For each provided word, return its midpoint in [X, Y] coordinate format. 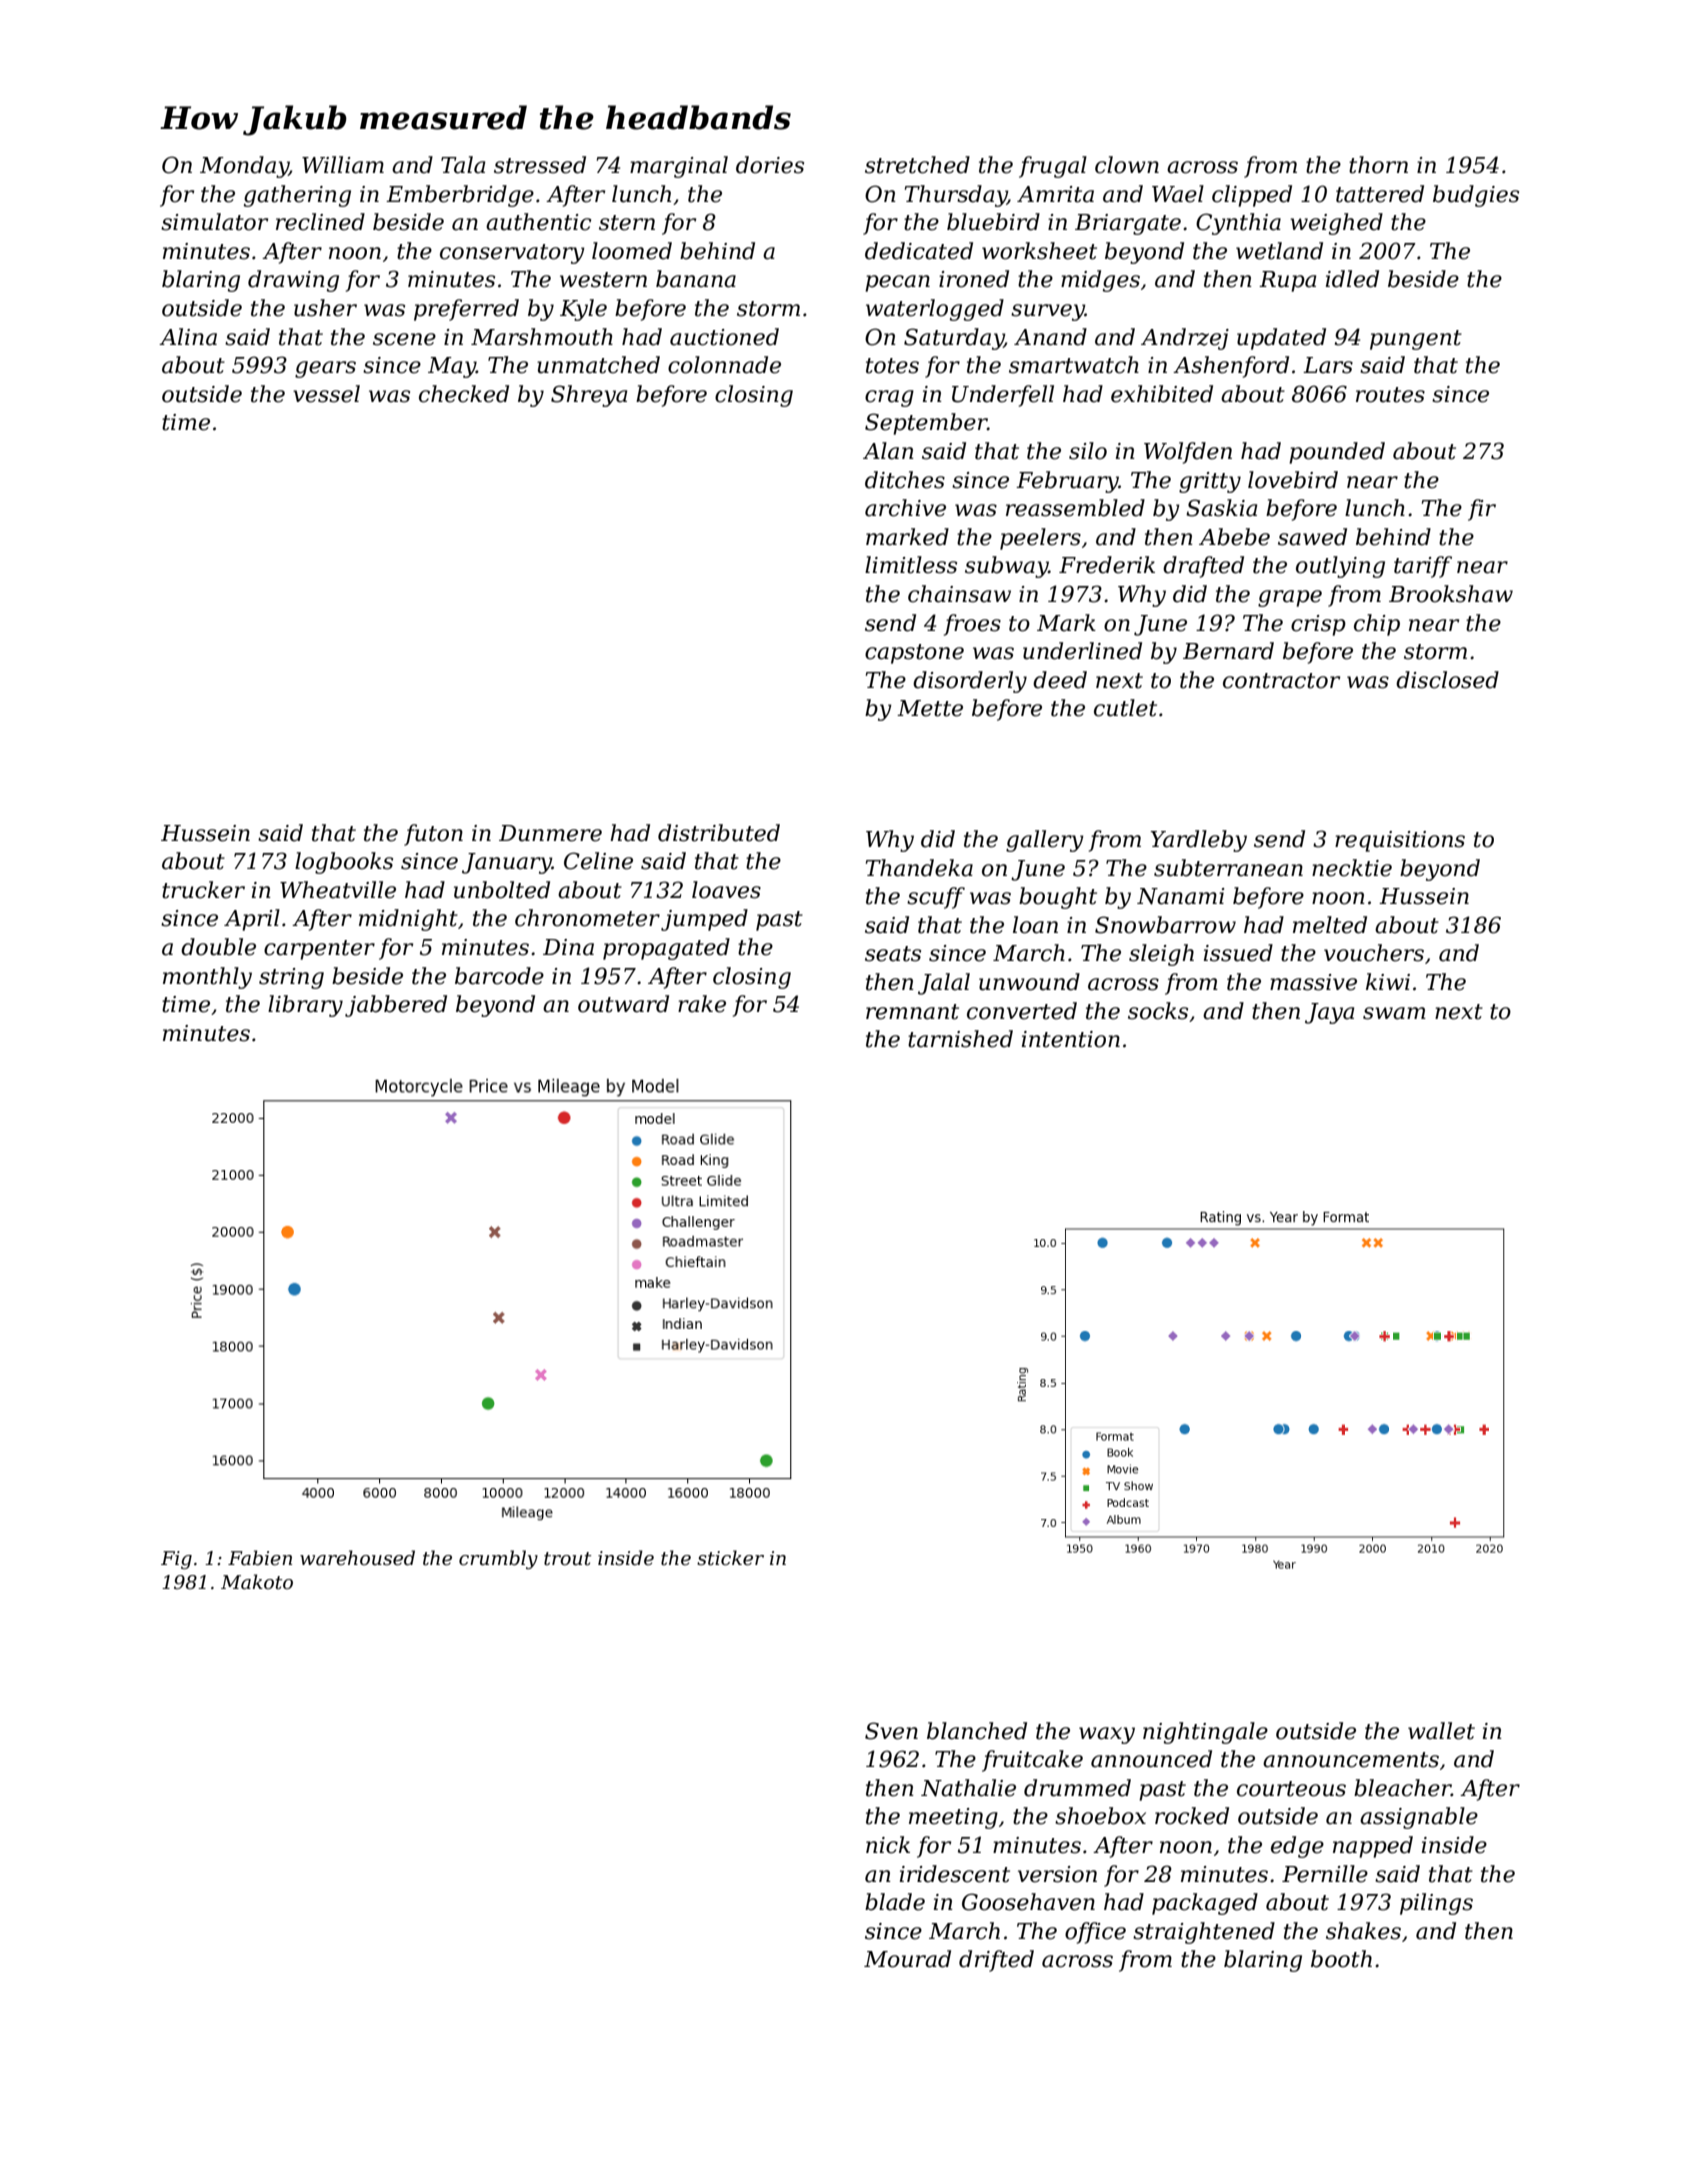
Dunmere [550, 833]
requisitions [1400, 841]
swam [1394, 1013]
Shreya [589, 396]
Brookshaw [1451, 594]
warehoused [357, 1558]
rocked [1192, 1816]
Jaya [1329, 1013]
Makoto [257, 1582]
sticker [730, 1558]
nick [888, 1845]
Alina [188, 337]
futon [433, 835]
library [305, 1006]
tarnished [960, 1039]
